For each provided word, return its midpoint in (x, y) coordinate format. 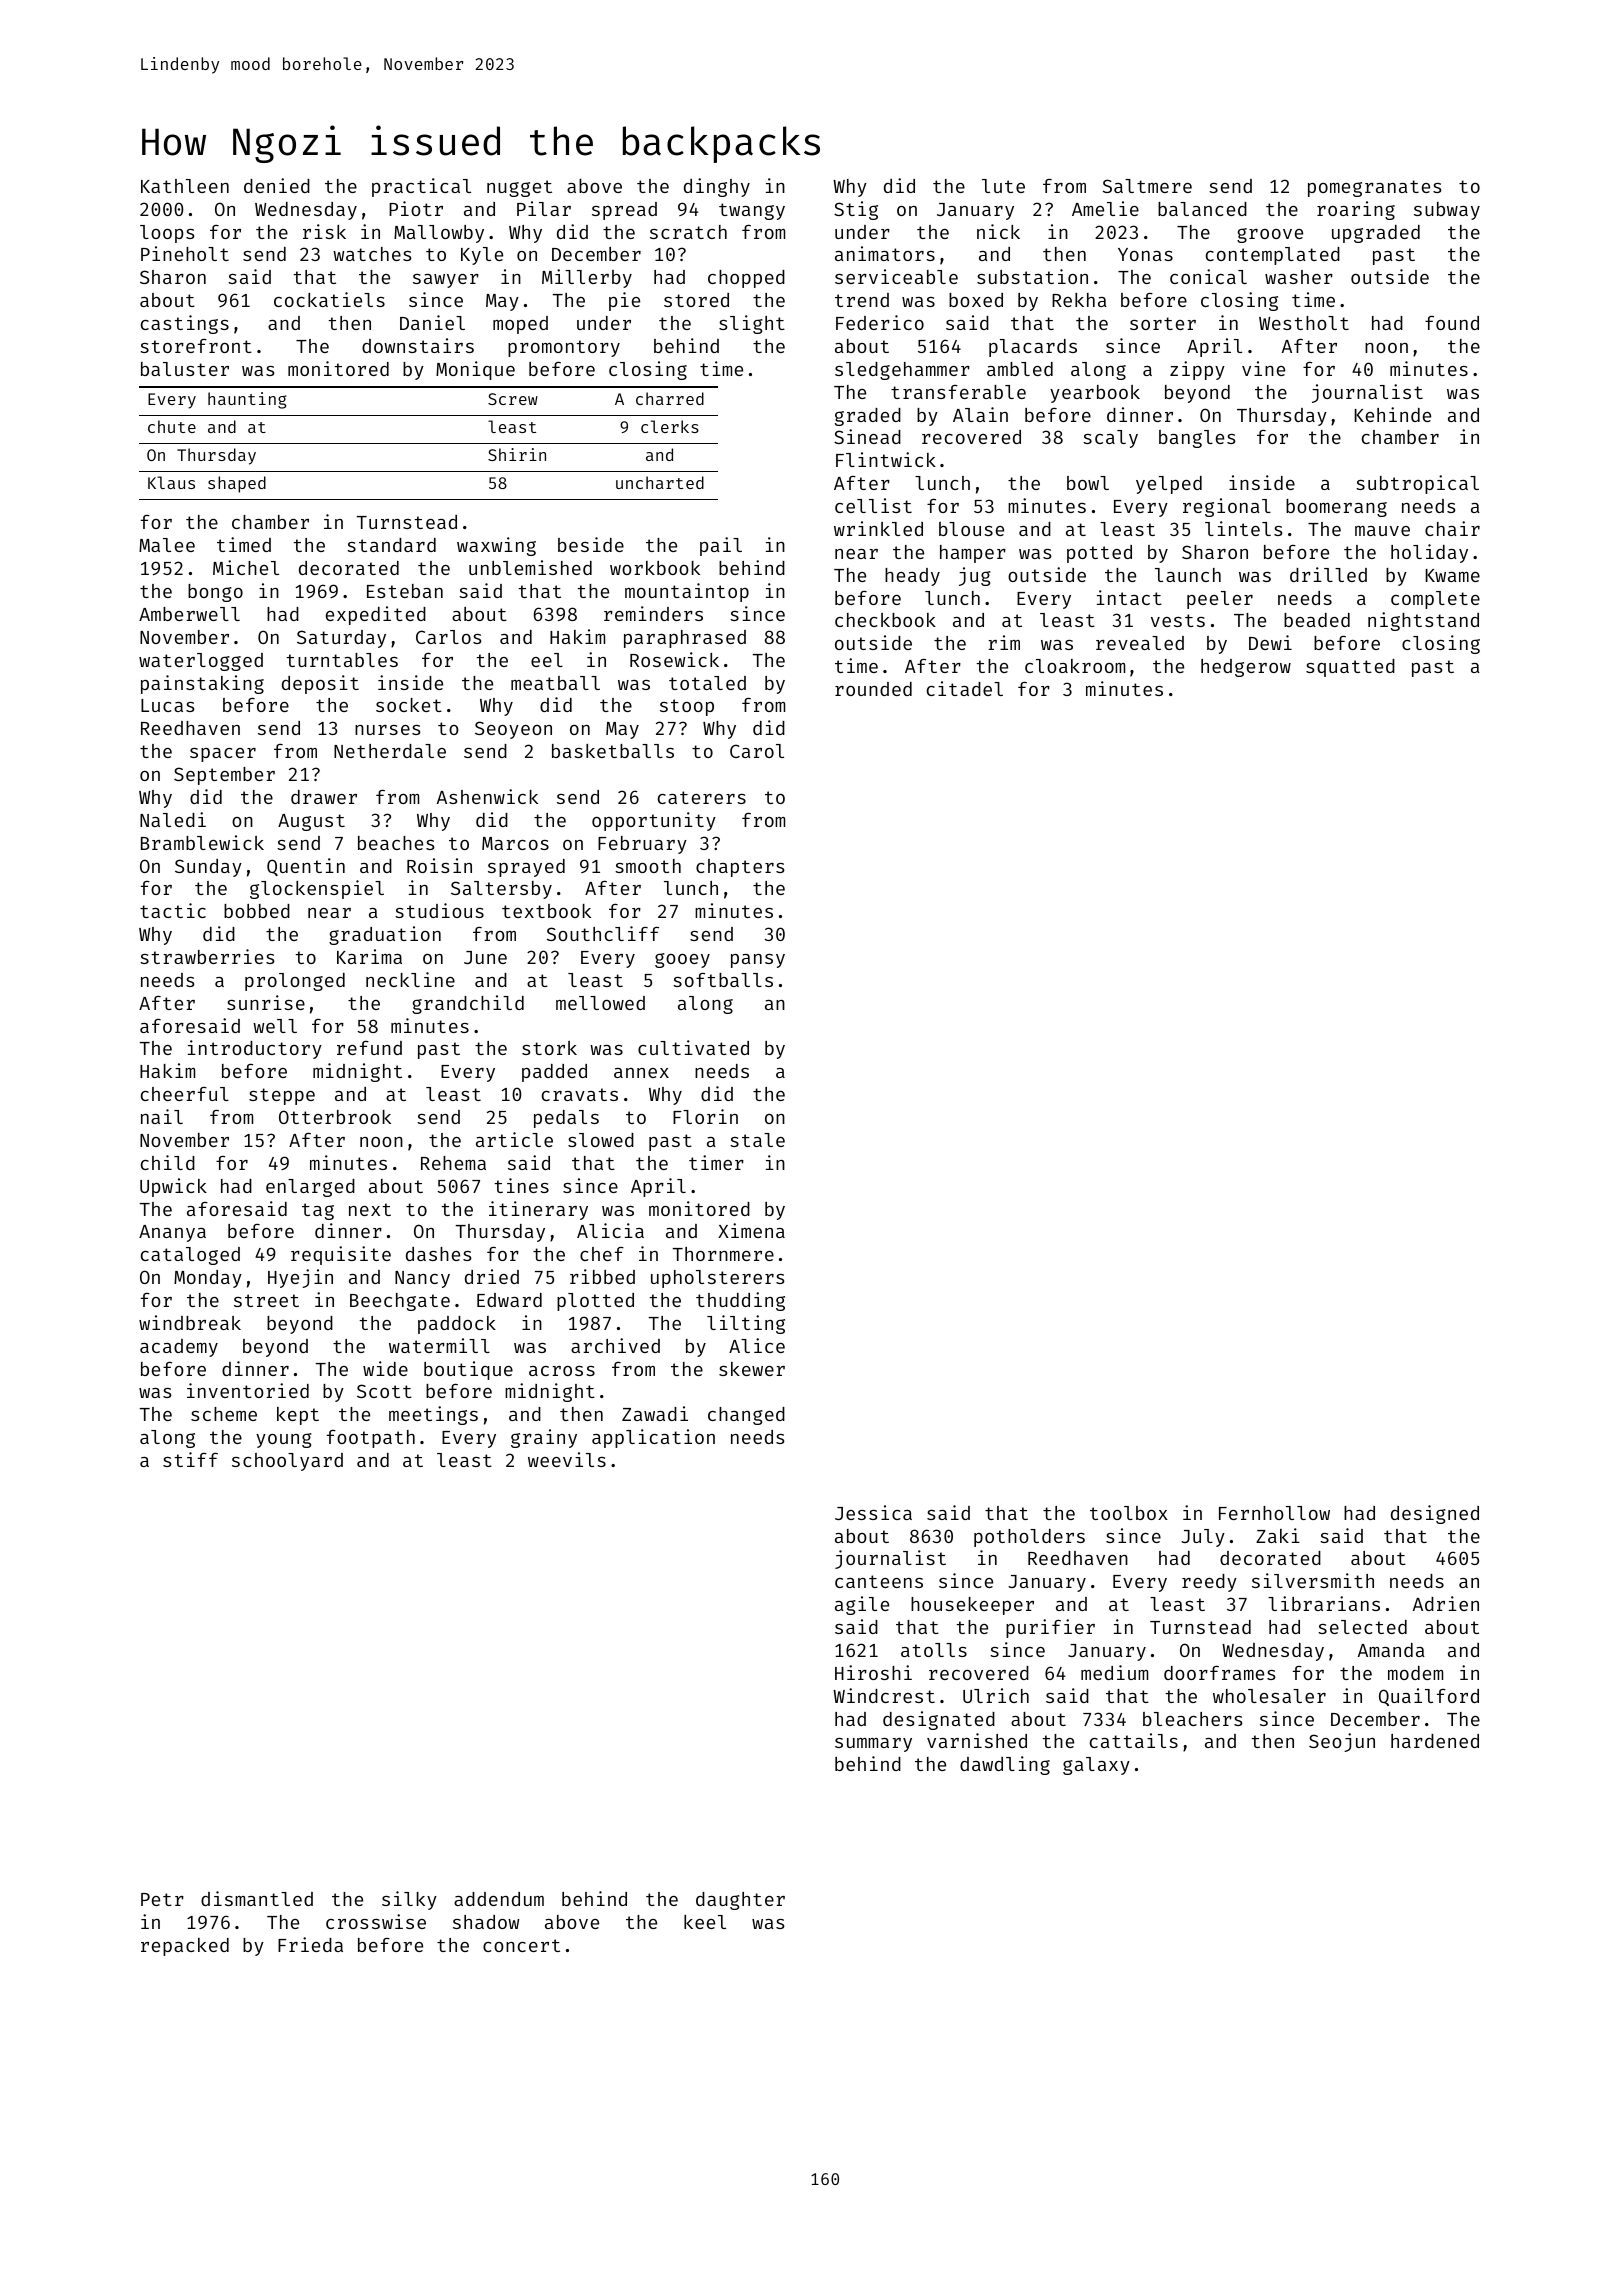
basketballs (613, 751)
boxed (976, 300)
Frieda (310, 1944)
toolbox (1129, 1513)
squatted (1350, 668)
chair (1452, 528)
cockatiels (329, 299)
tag (318, 1211)
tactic (173, 910)
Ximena (751, 1230)
